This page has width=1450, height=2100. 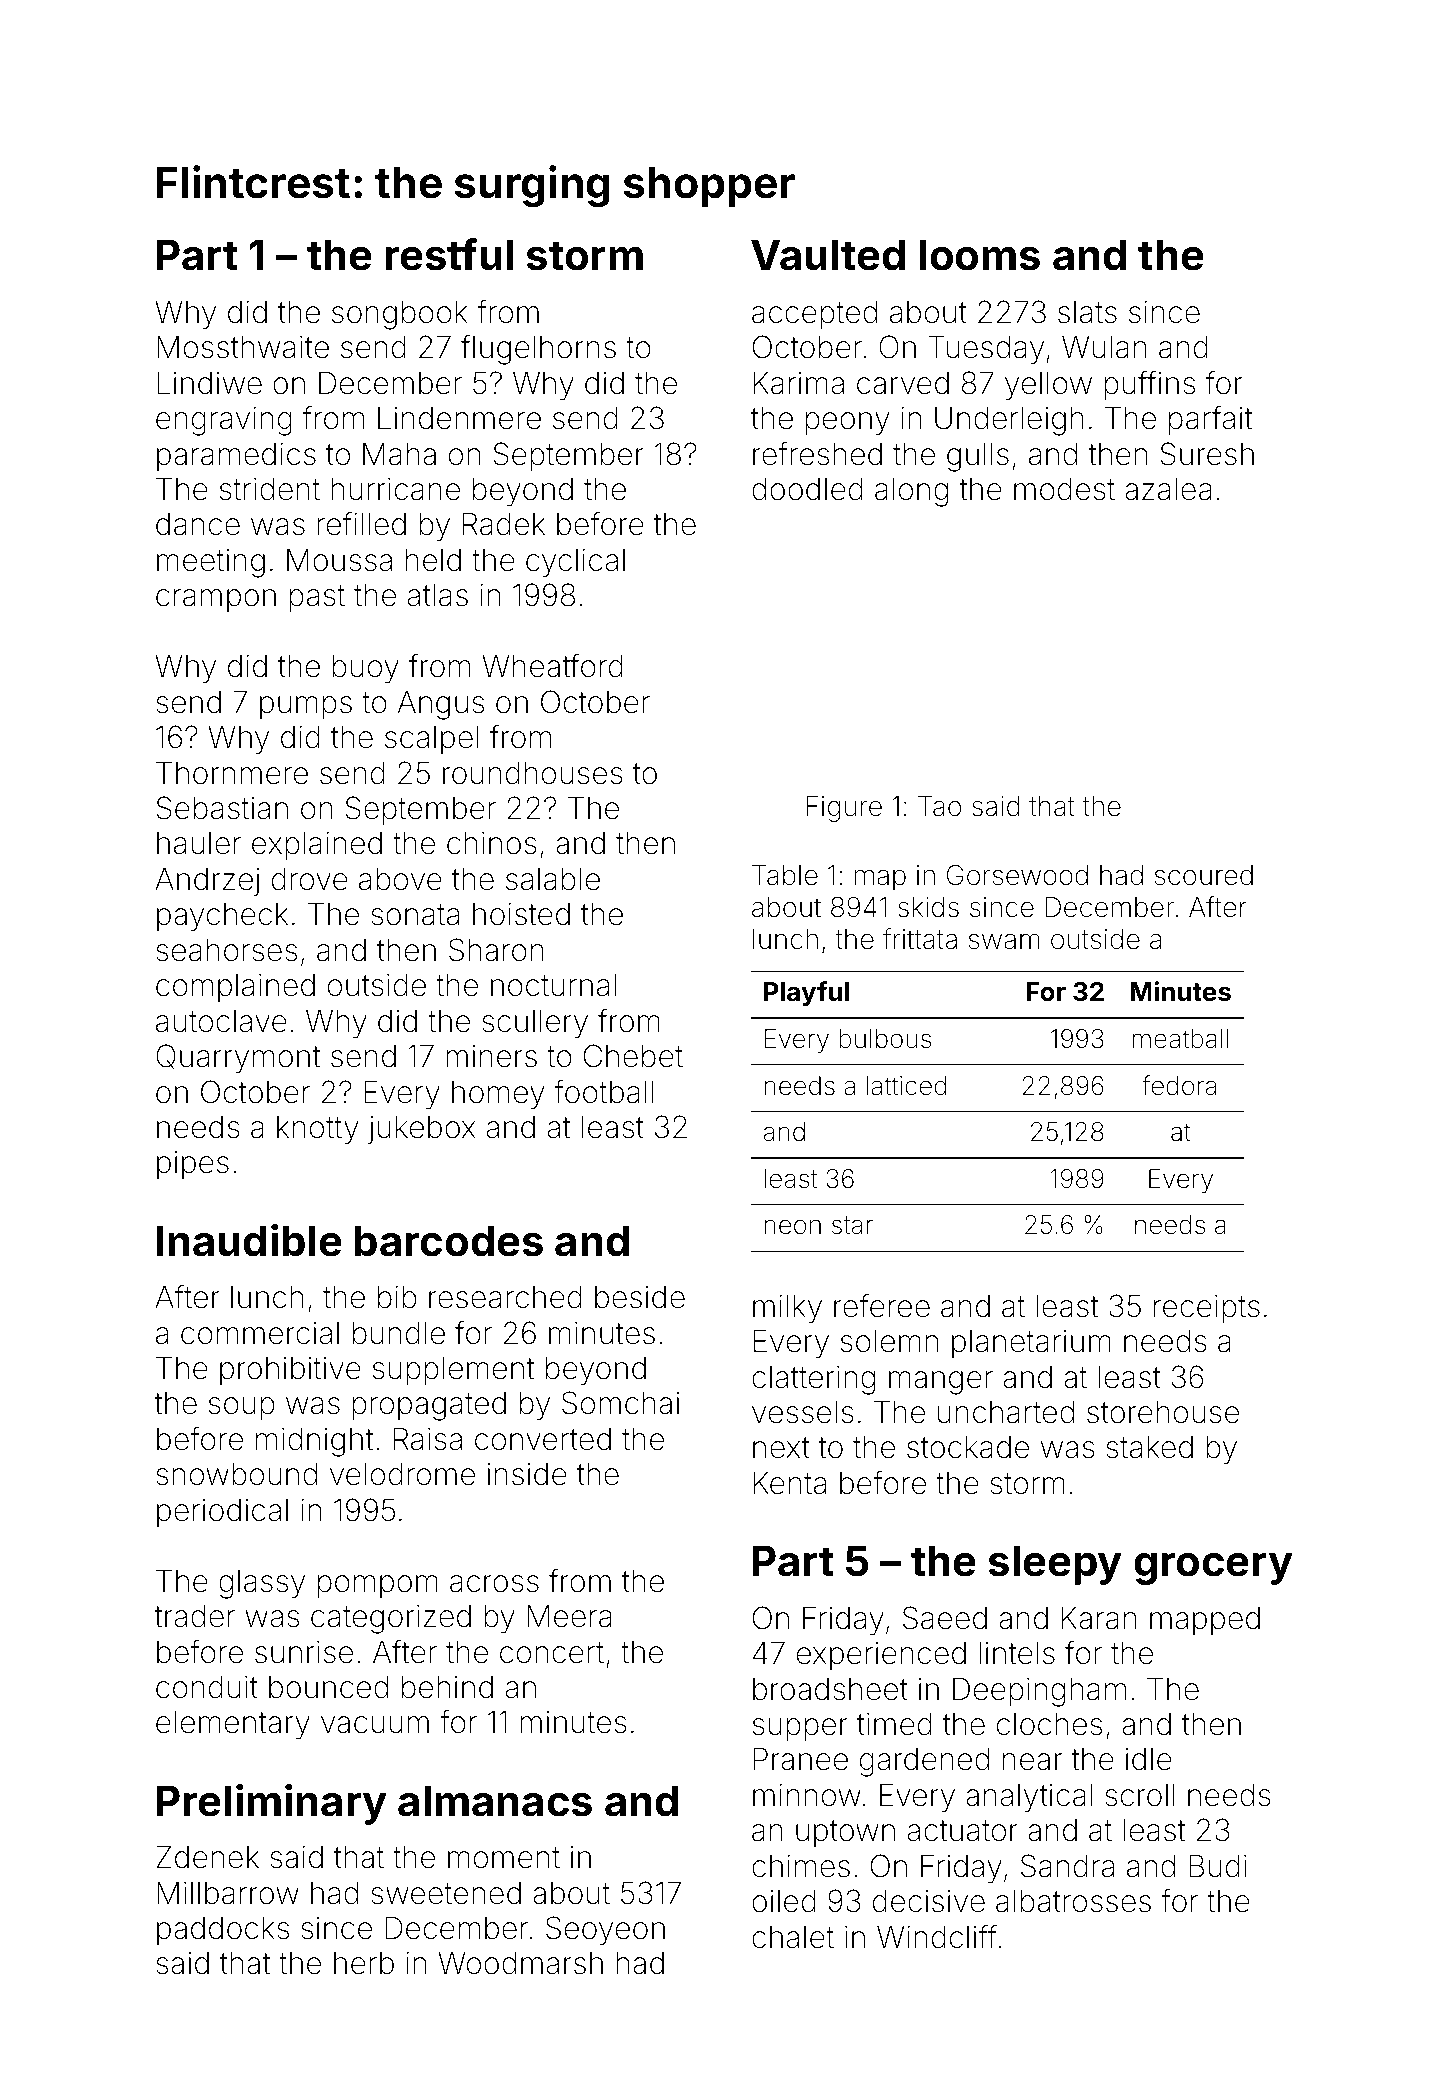 I want to click on next, so click(x=781, y=1448).
